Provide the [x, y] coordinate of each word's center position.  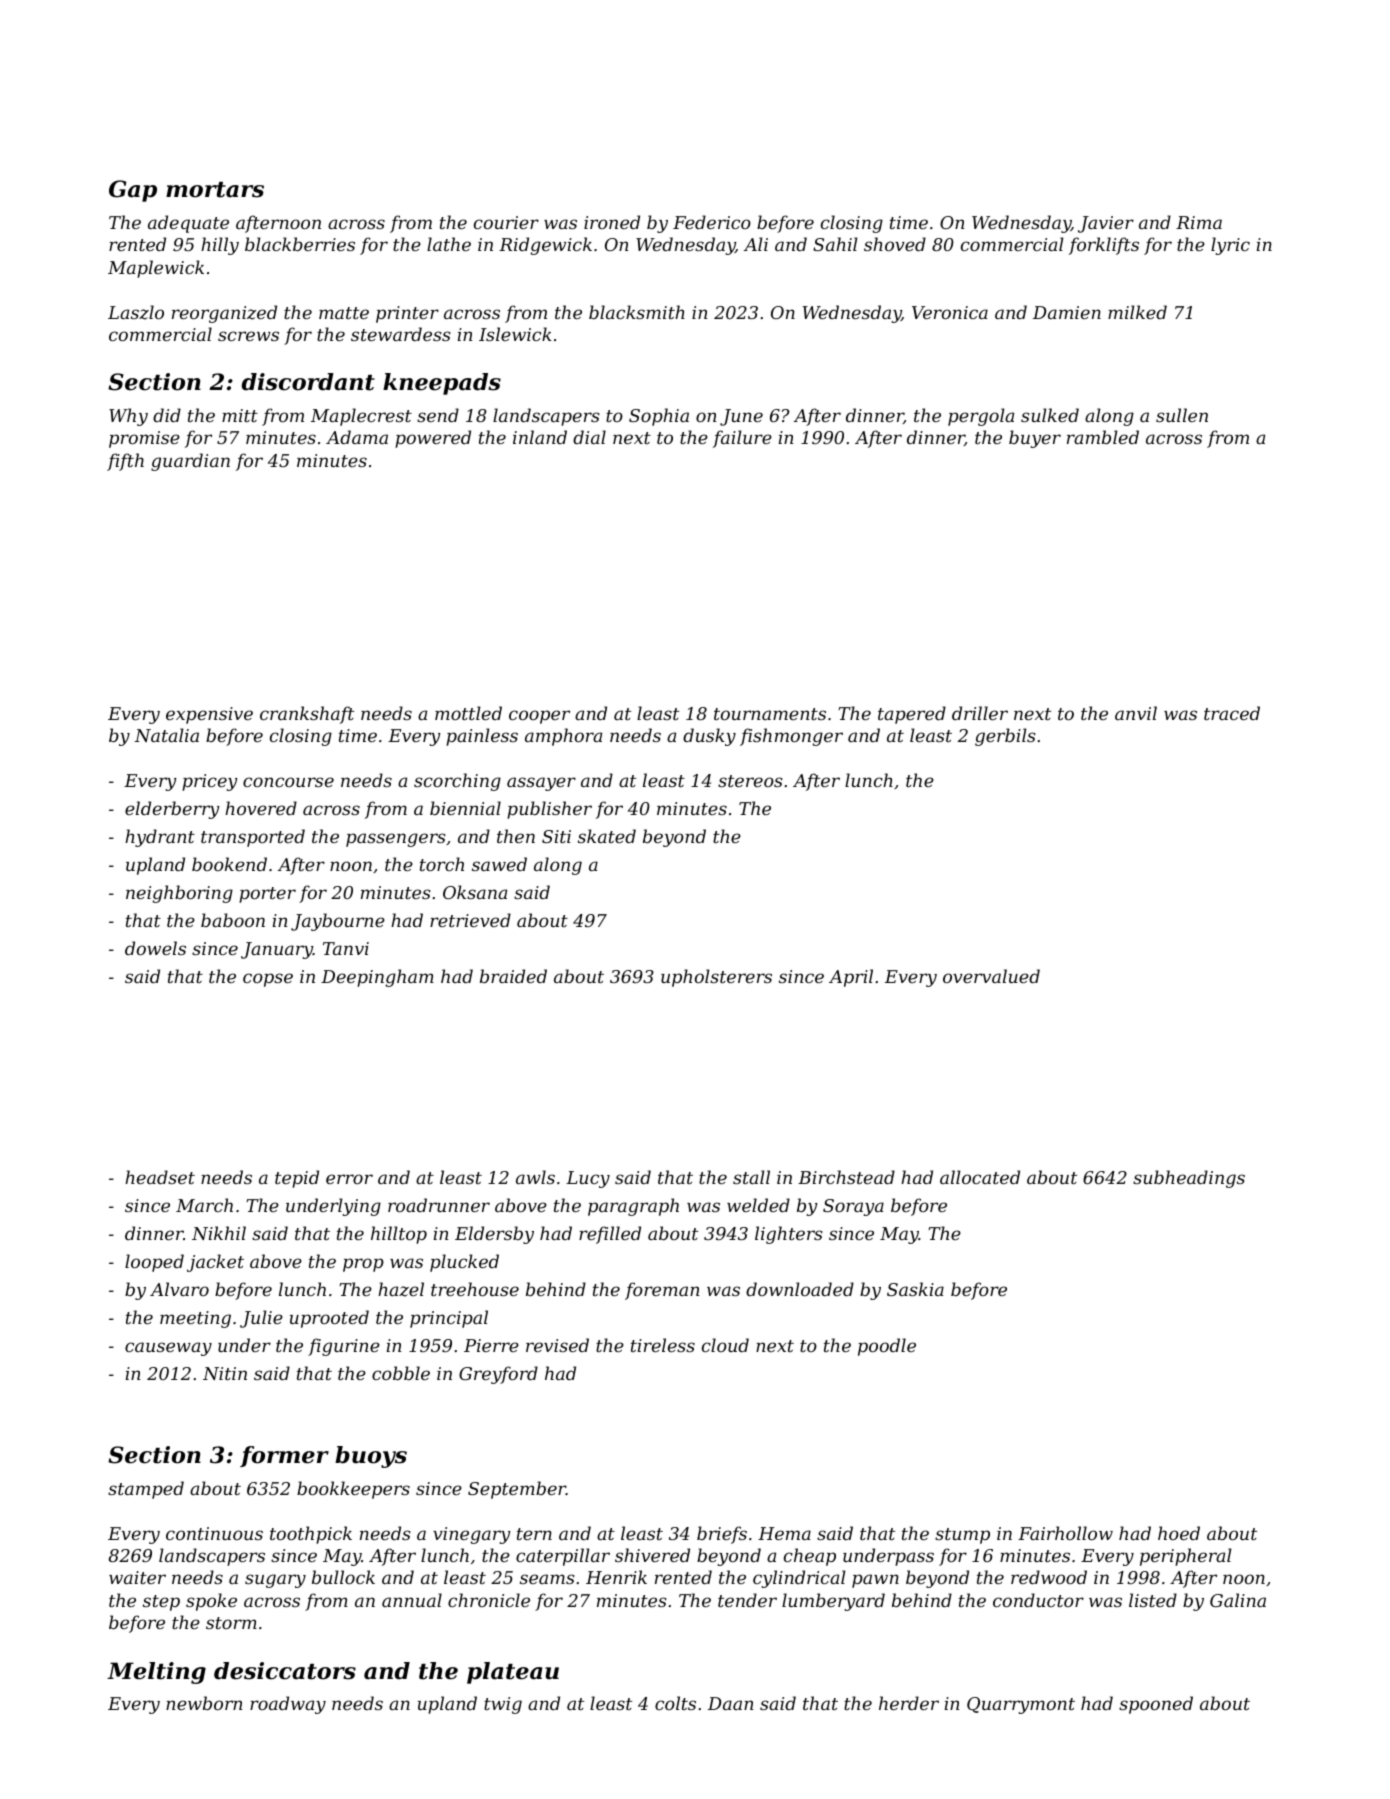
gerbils [1005, 737]
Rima [1199, 222]
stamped [146, 1490]
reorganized [224, 314]
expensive [209, 715]
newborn [204, 1703]
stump [962, 1536]
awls [535, 1177]
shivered [652, 1555]
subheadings [1189, 1179]
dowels [155, 948]
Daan [731, 1703]
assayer [541, 784]
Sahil [835, 244]
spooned [1156, 1705]
